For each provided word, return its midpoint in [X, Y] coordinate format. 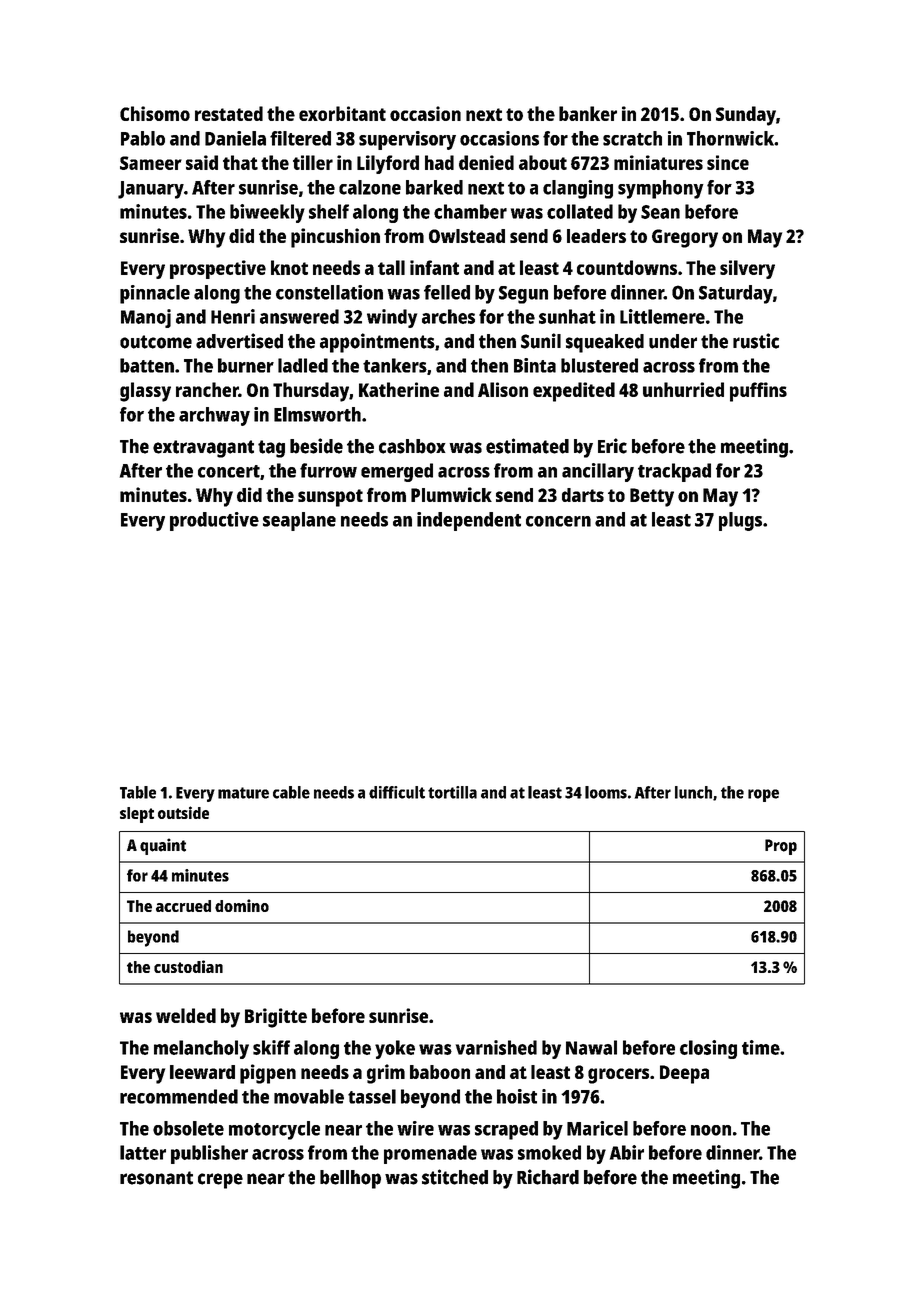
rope [763, 795]
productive [214, 521]
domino [242, 905]
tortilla [452, 792]
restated [229, 113]
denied [486, 162]
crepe [220, 1181]
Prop [781, 847]
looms [606, 792]
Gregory [685, 238]
